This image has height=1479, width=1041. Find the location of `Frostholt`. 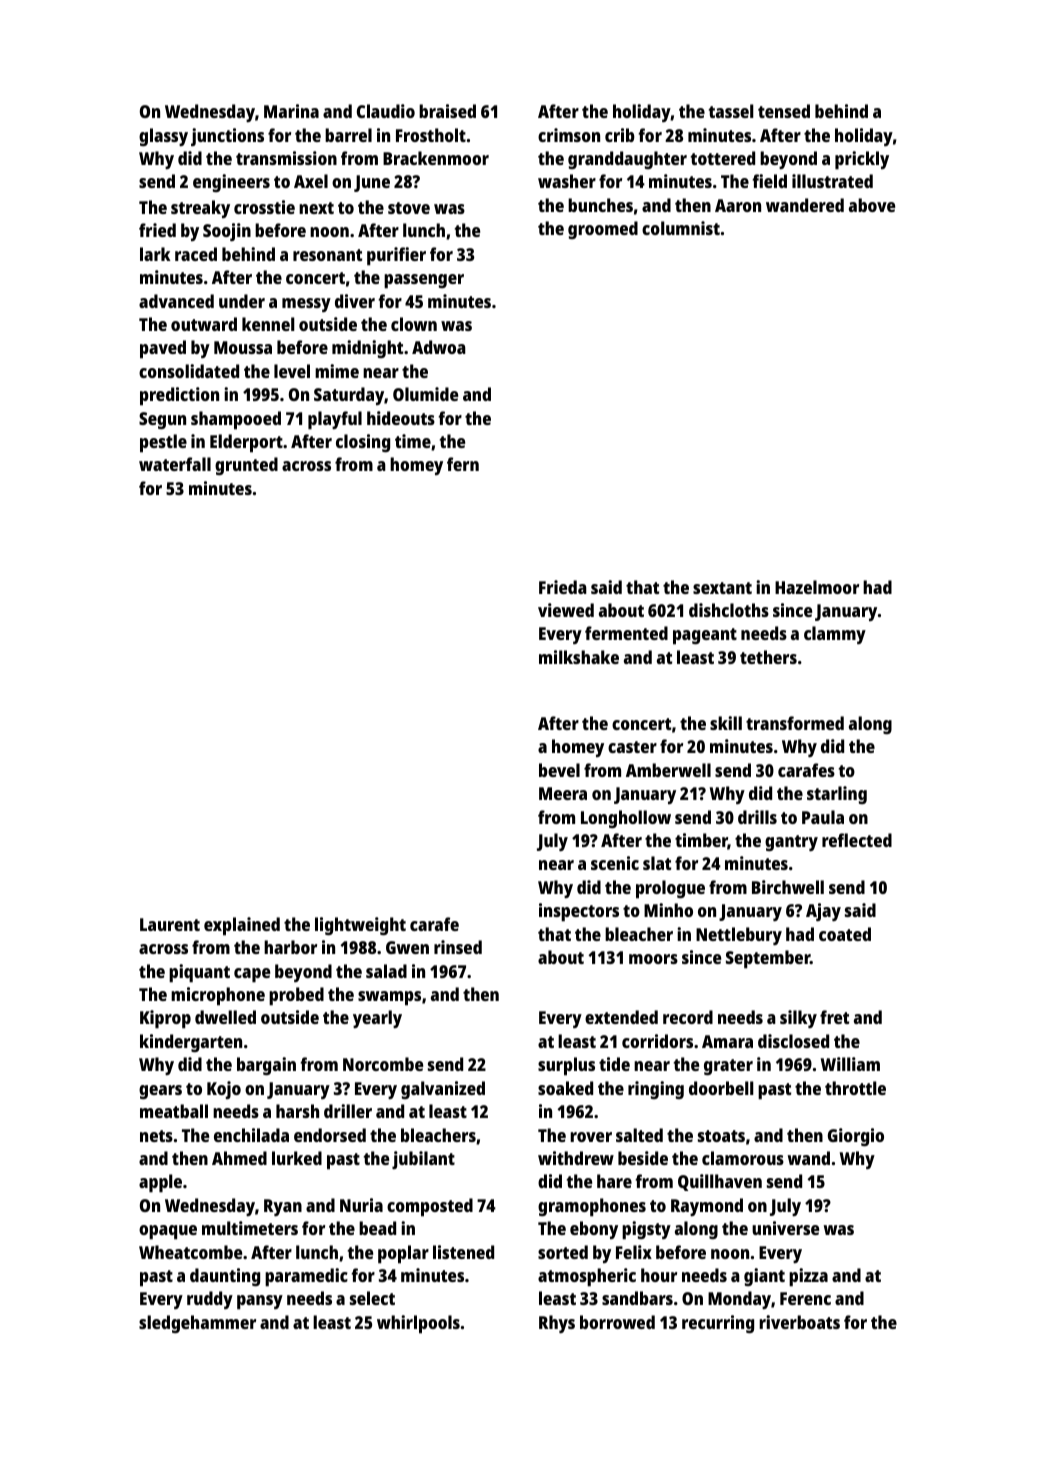

Frostholt is located at coordinates (431, 135).
